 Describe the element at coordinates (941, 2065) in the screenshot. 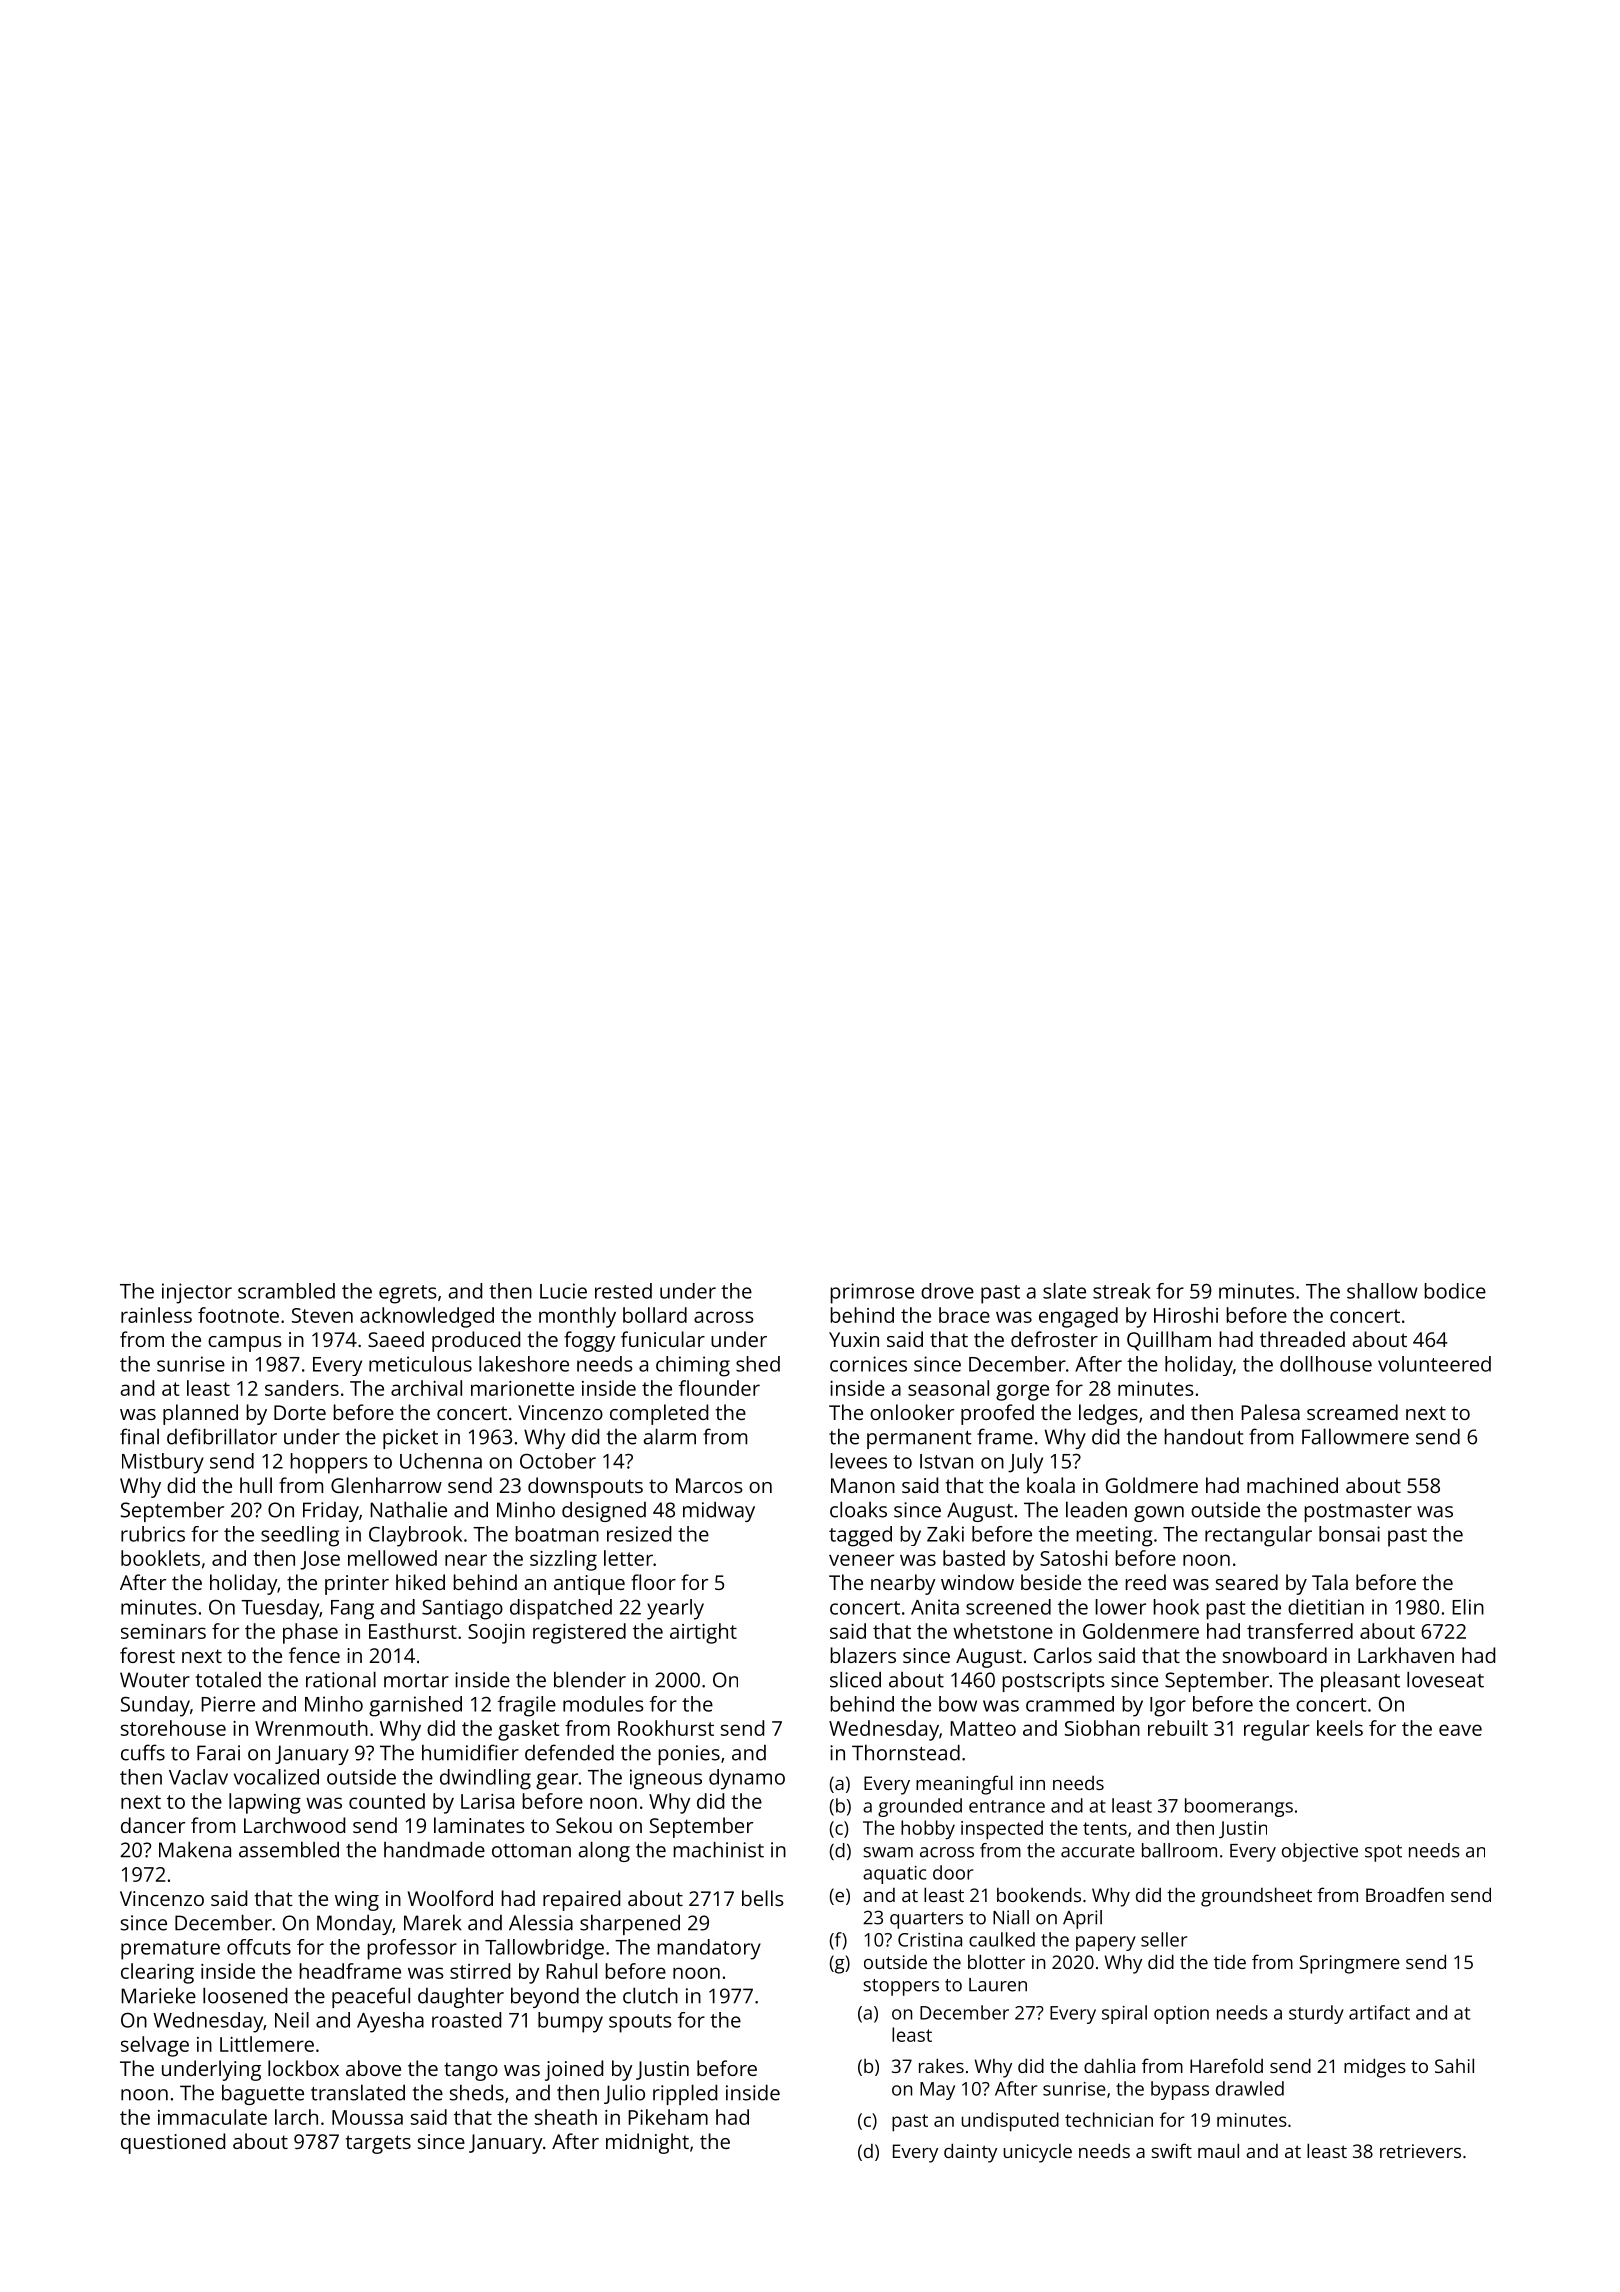

I see `rakes` at that location.
